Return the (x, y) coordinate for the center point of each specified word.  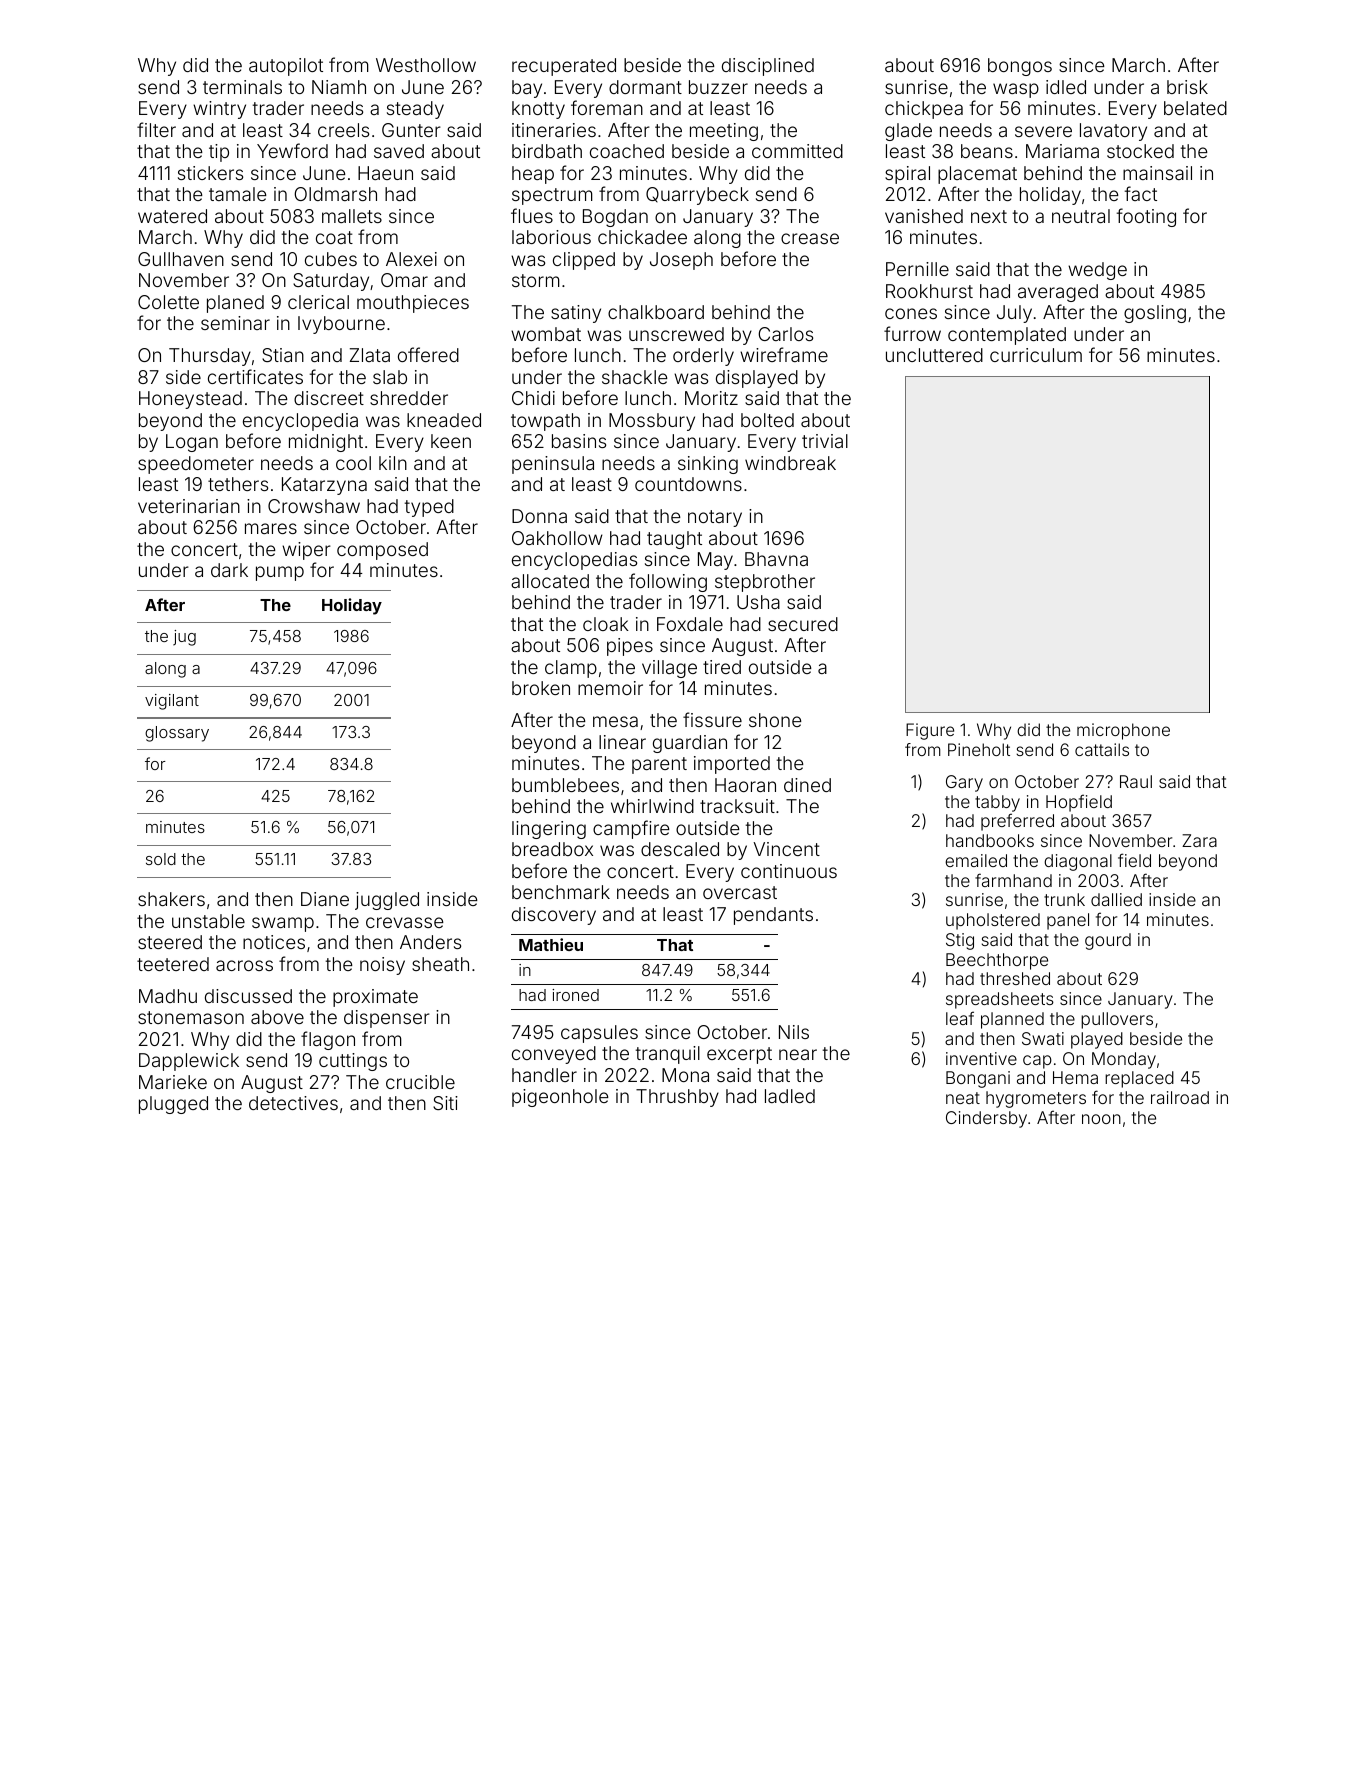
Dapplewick (189, 1062)
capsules (599, 1034)
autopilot (286, 67)
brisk (1187, 87)
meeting (724, 132)
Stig (960, 941)
